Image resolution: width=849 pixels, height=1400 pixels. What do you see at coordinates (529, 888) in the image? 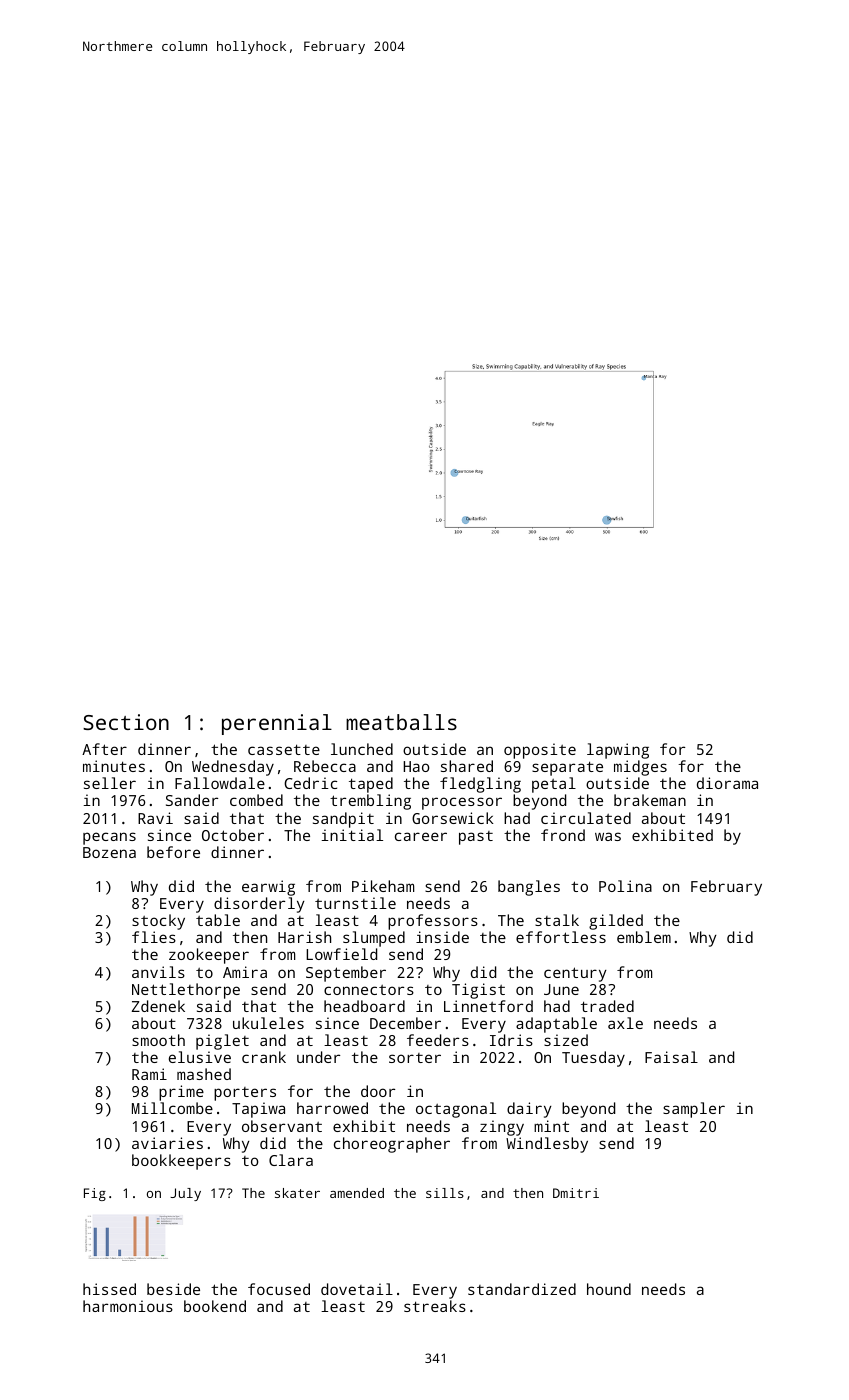
I see `bangles` at bounding box center [529, 888].
